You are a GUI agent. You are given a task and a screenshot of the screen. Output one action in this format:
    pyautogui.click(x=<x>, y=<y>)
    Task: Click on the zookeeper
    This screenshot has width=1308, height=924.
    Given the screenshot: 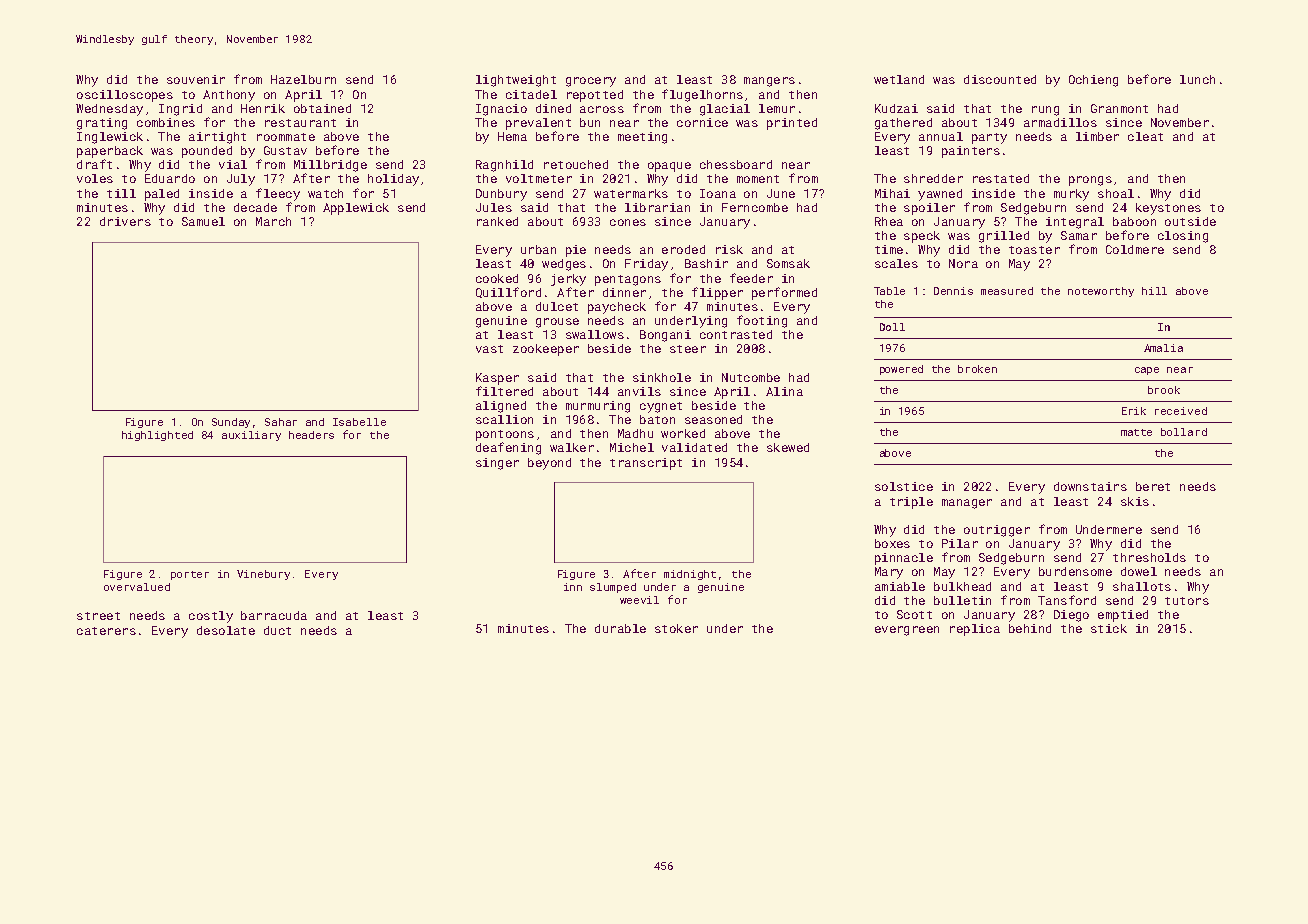 What is the action you would take?
    pyautogui.click(x=546, y=350)
